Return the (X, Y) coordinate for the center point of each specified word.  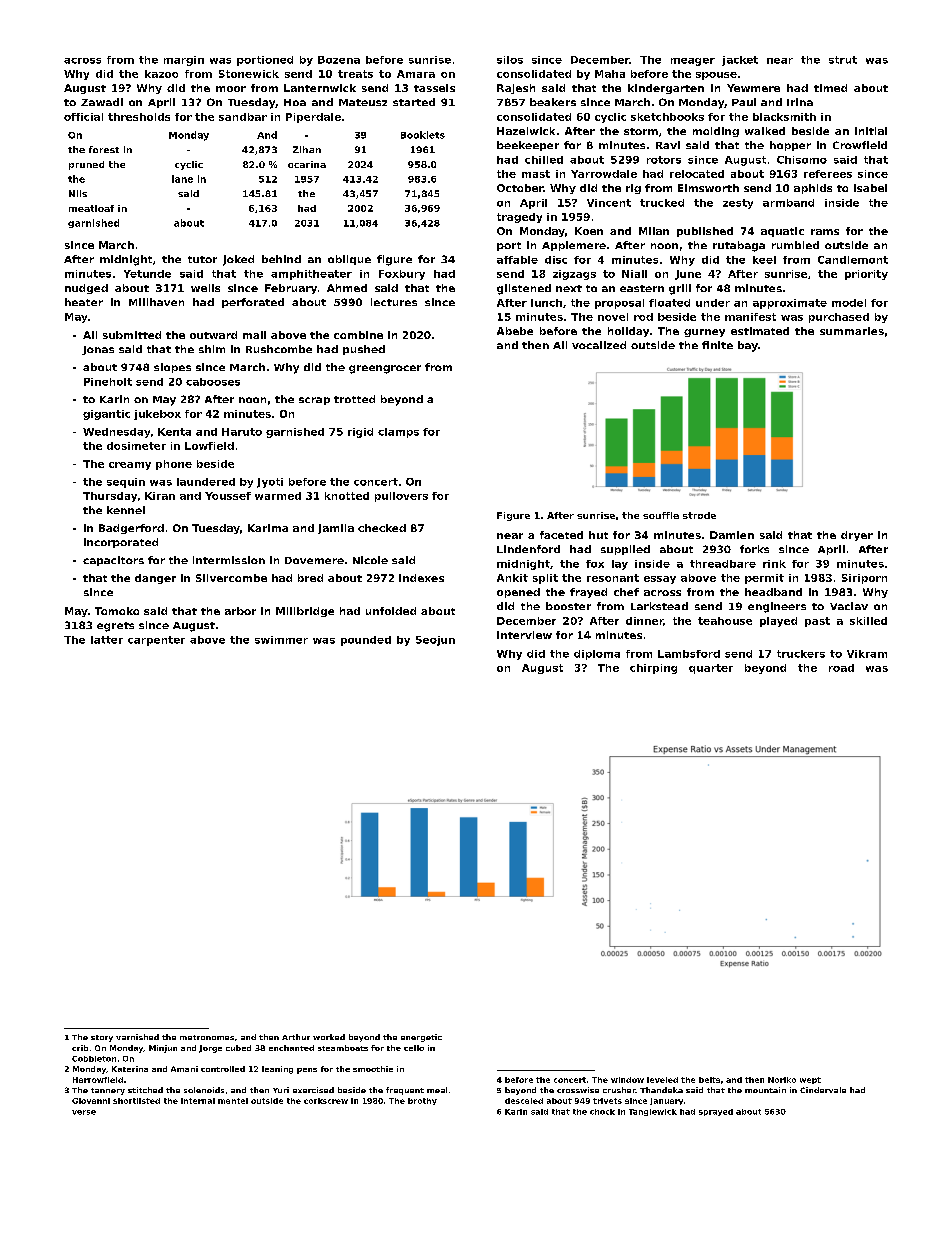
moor (231, 89)
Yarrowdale (604, 174)
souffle (661, 515)
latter (107, 640)
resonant (613, 578)
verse (84, 1112)
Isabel (870, 188)
